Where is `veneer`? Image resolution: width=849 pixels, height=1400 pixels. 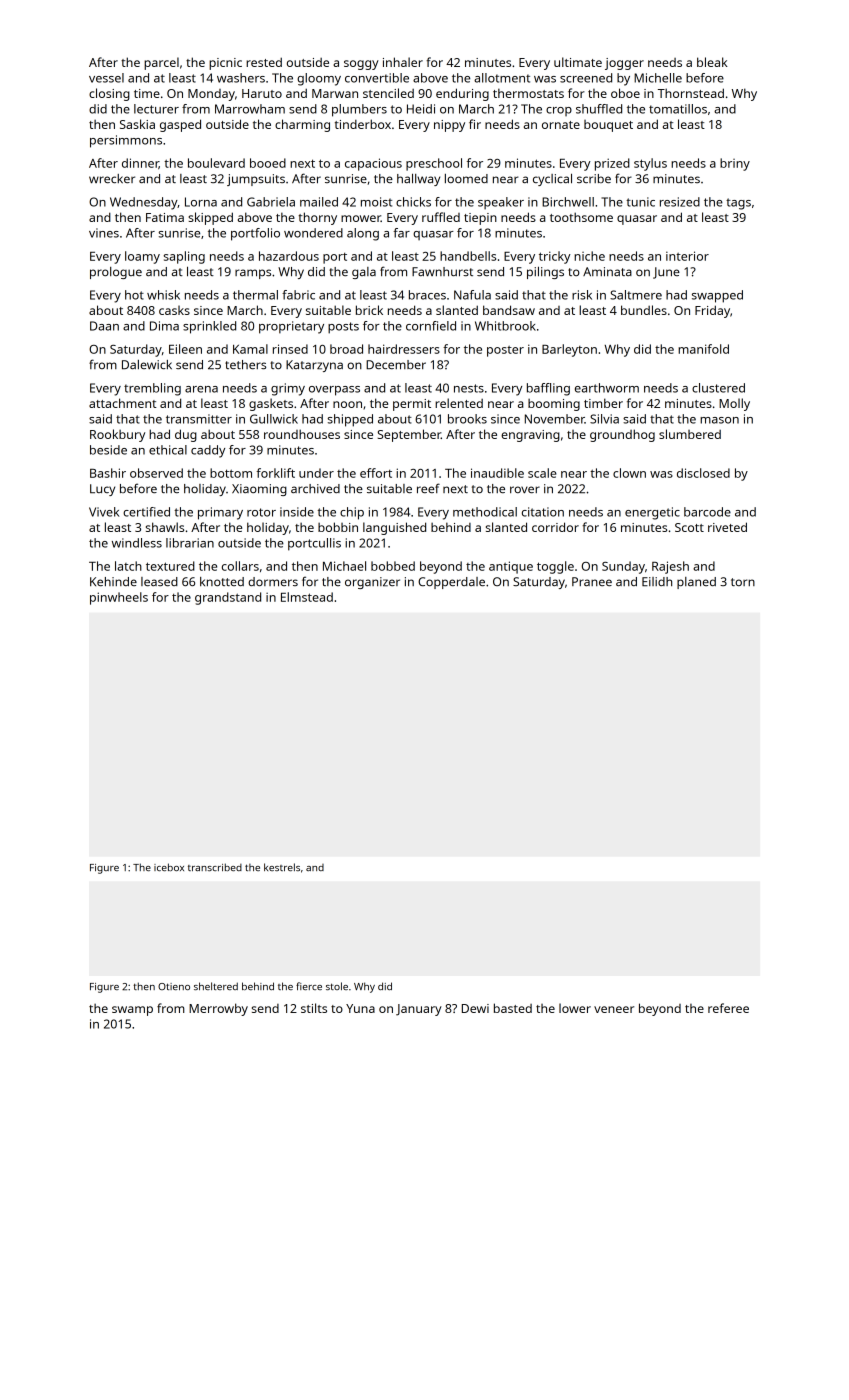 veneer is located at coordinates (614, 1009).
